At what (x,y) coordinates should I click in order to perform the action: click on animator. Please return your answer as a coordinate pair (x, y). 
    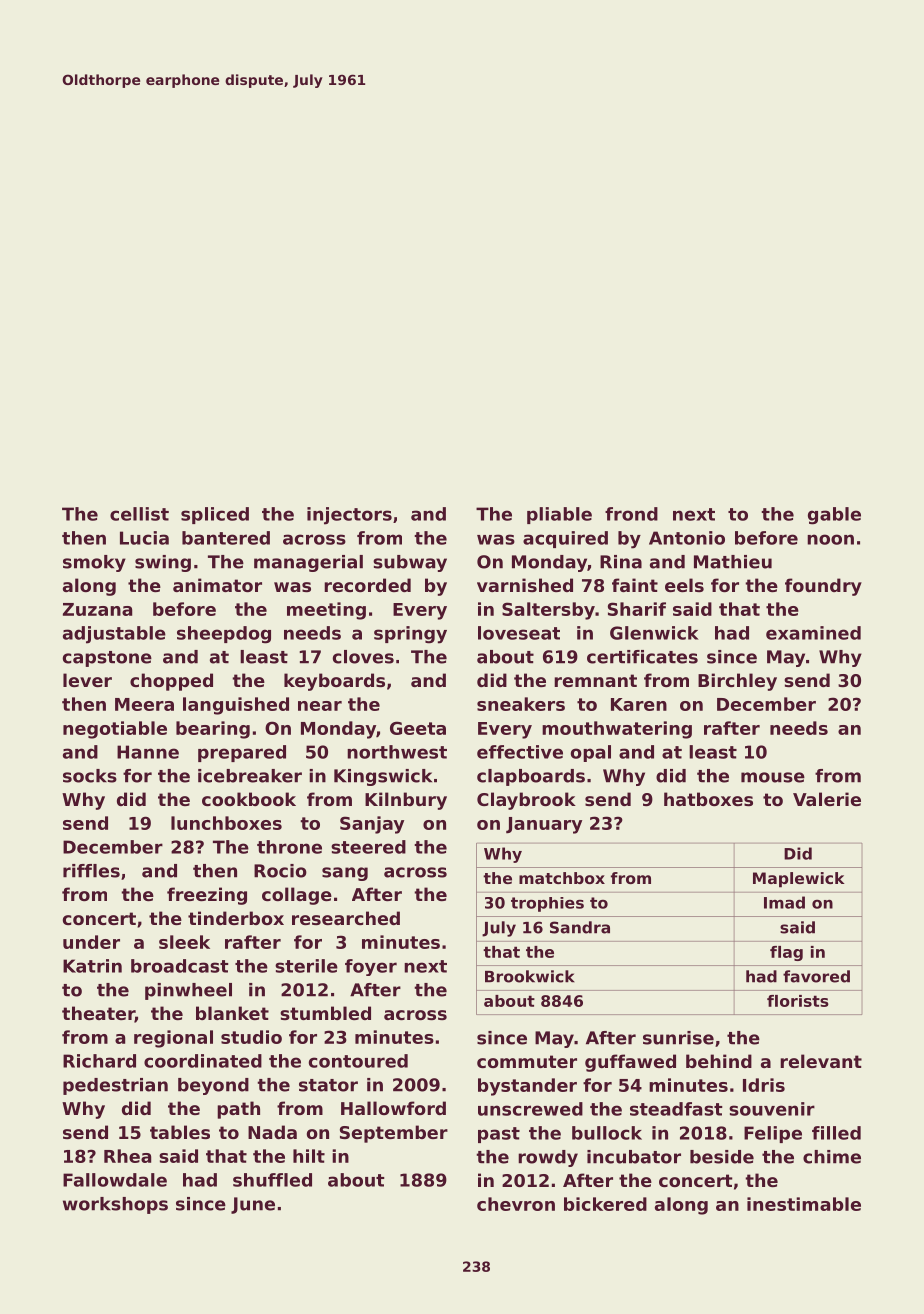
    Looking at the image, I should click on (217, 585).
